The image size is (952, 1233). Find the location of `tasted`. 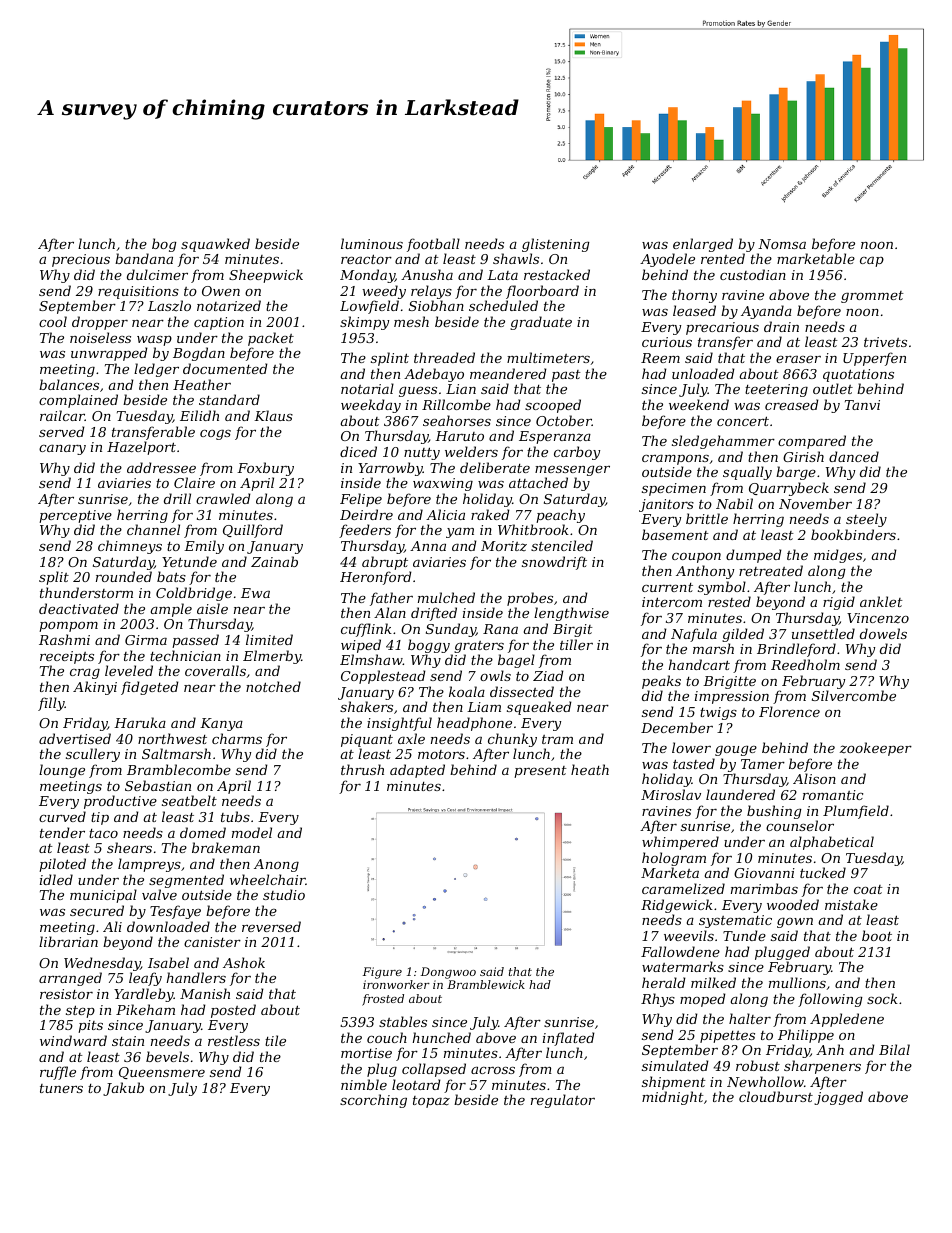

tasted is located at coordinates (694, 763).
